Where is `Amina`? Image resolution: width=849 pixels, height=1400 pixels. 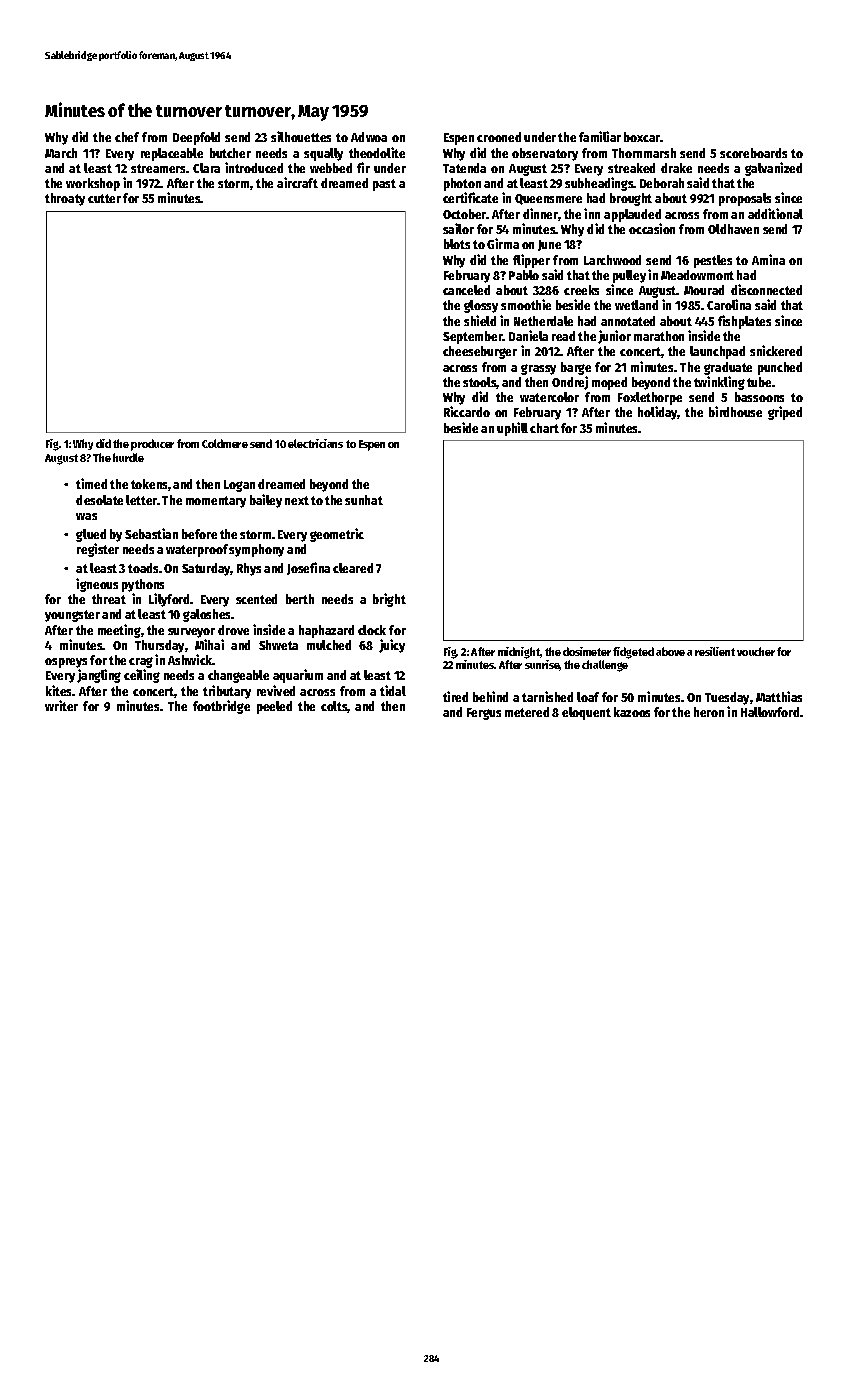
Amina is located at coordinates (768, 259).
